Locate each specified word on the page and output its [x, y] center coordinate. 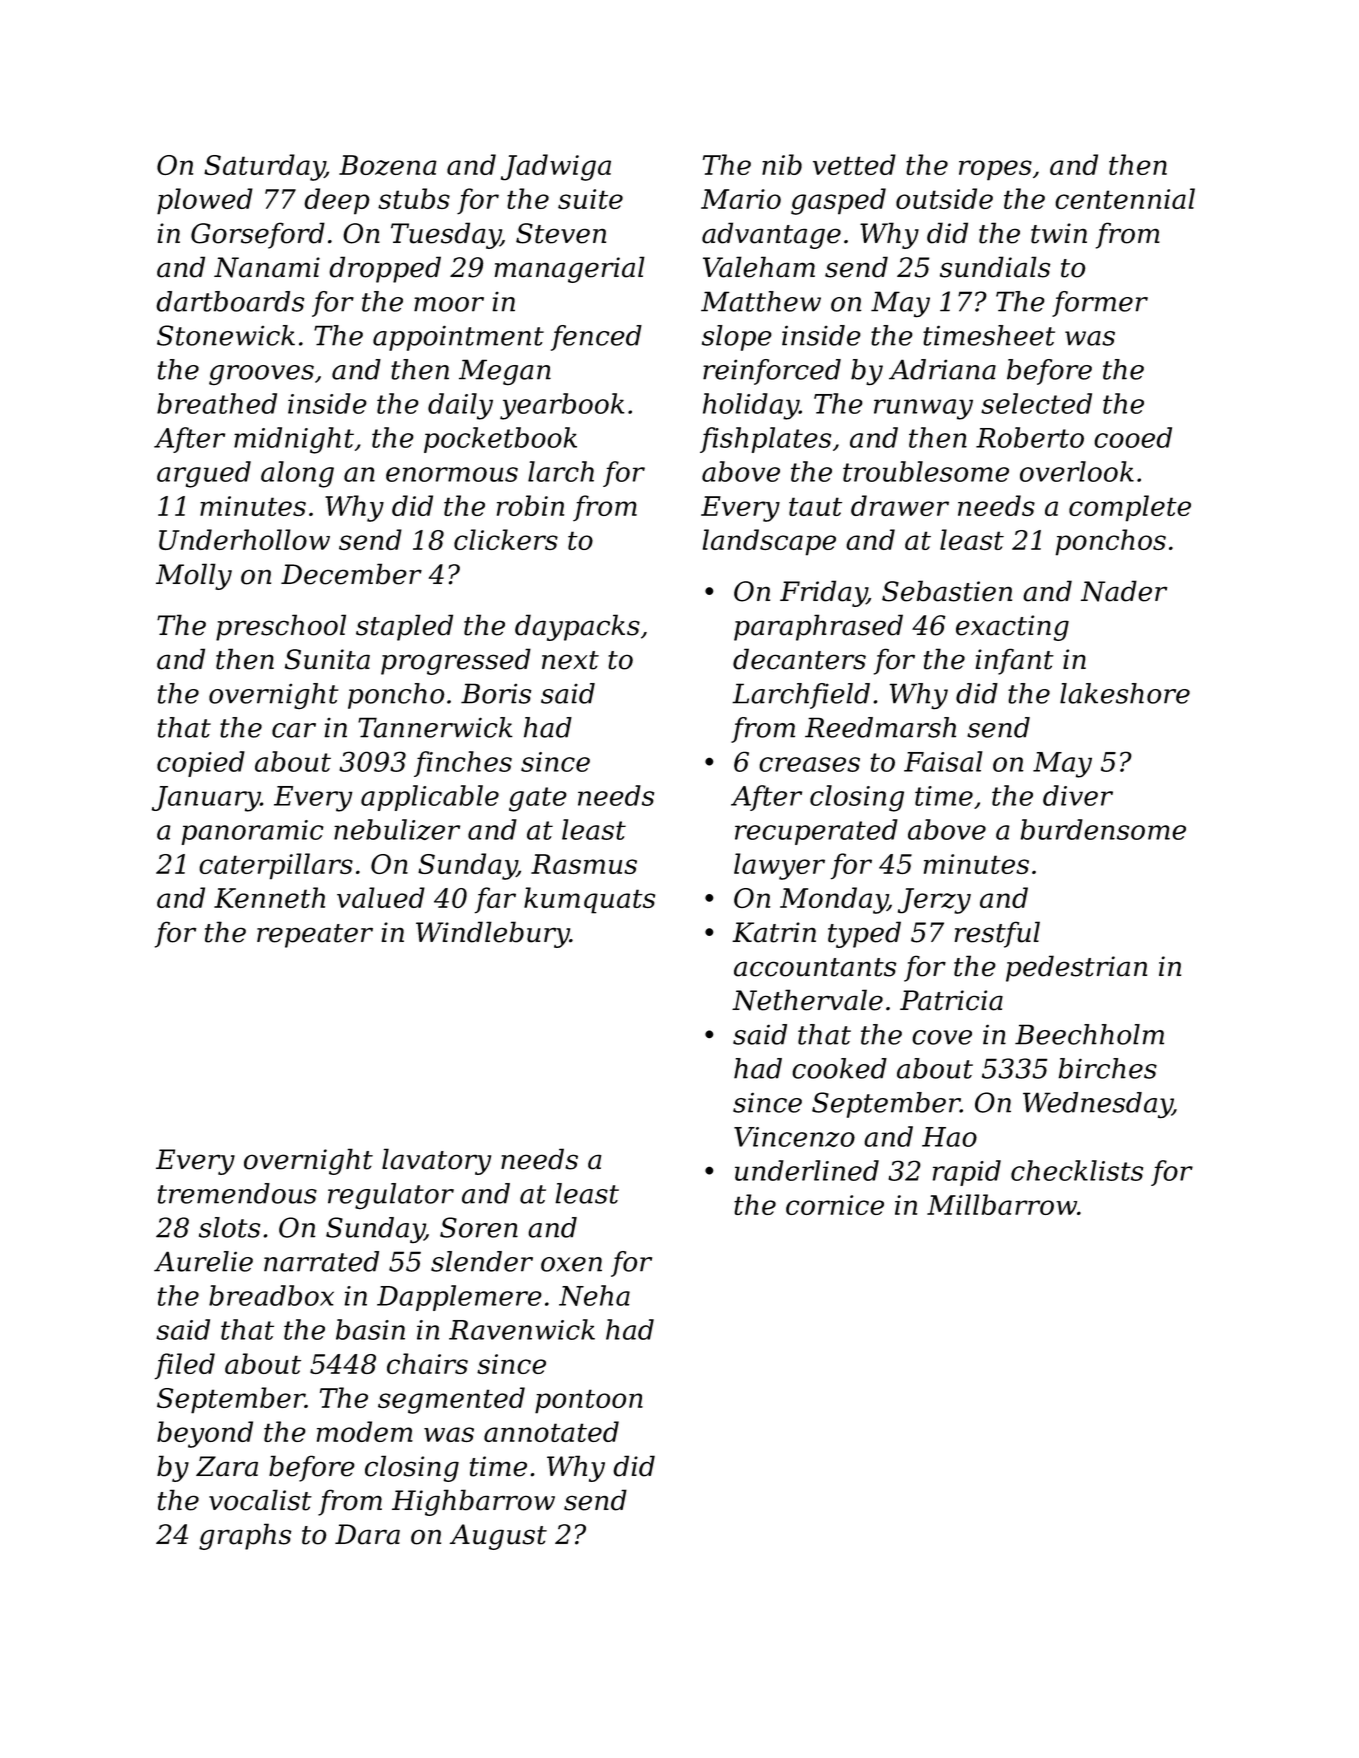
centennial [1125, 198]
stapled [404, 627]
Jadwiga [556, 167]
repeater [315, 936]
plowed [205, 201]
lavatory [436, 1161]
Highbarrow [473, 1502]
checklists [1077, 1170]
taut [815, 506]
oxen [571, 1264]
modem [365, 1431]
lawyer [779, 866]
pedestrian [1076, 968]
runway [923, 409]
